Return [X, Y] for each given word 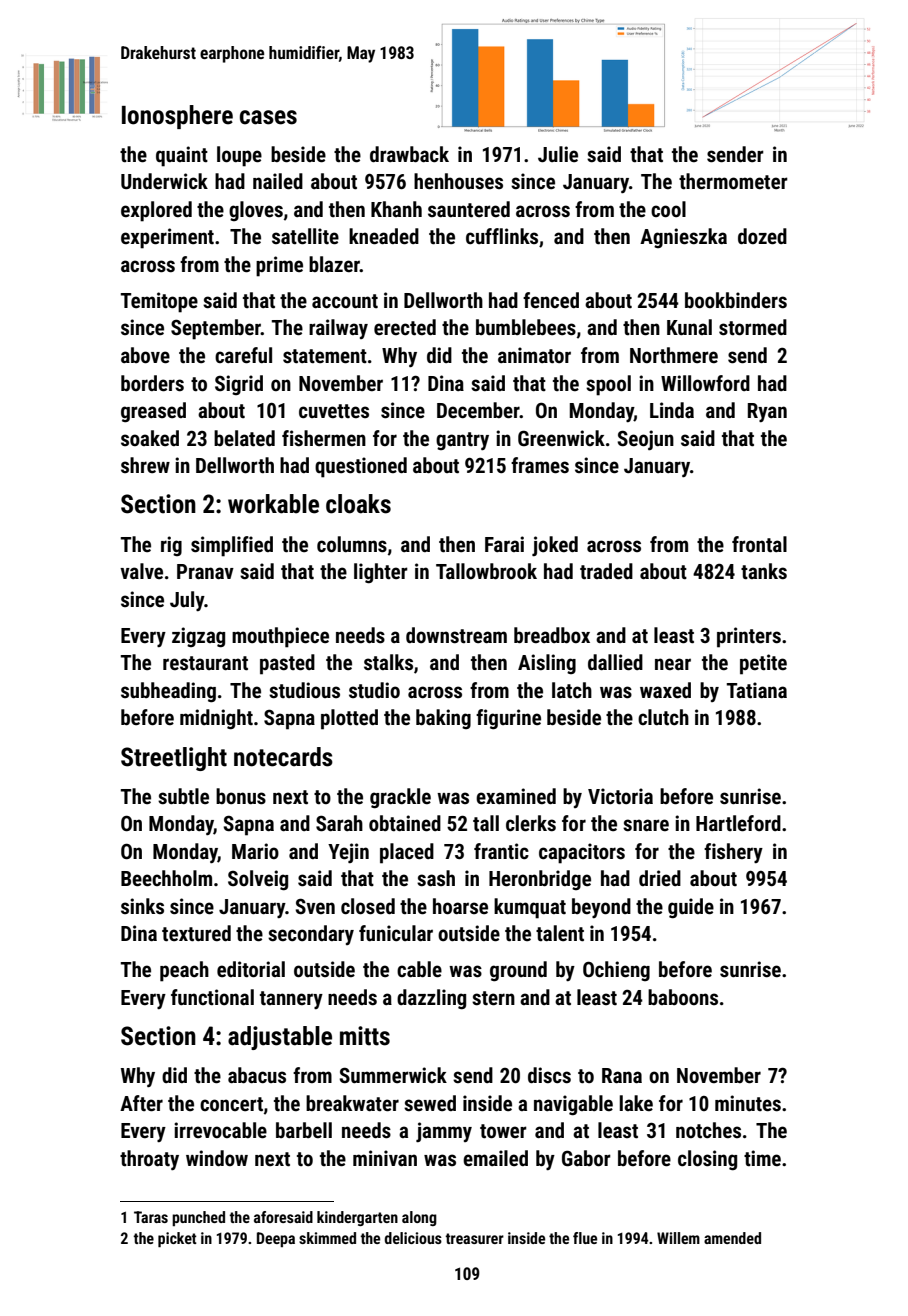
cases [268, 117]
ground [518, 971]
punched [198, 1218]
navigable [573, 1105]
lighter [381, 573]
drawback [409, 154]
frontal [759, 544]
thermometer [733, 181]
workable [273, 504]
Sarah [339, 823]
